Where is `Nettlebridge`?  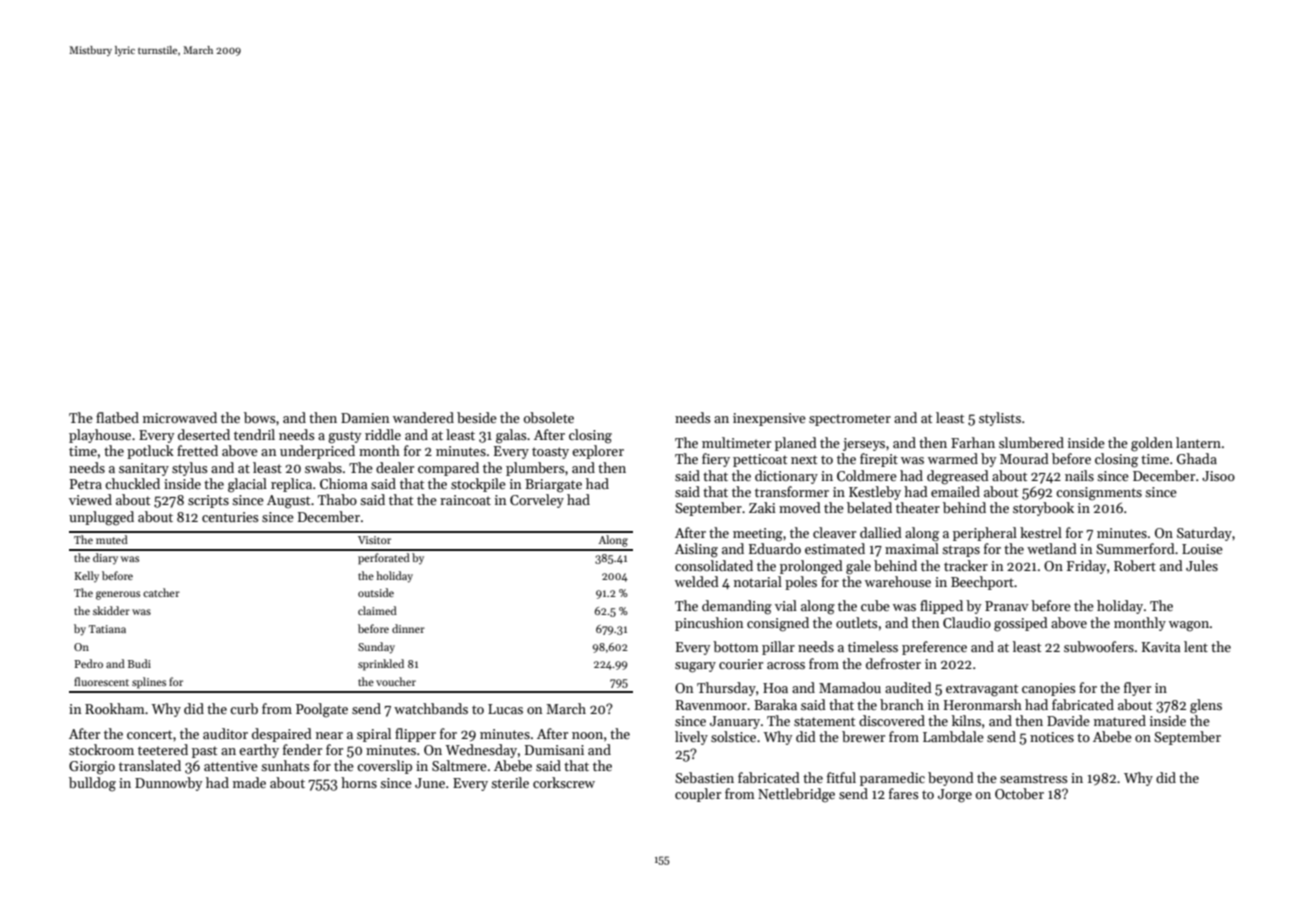
Nettlebridge is located at coordinates (796, 795).
